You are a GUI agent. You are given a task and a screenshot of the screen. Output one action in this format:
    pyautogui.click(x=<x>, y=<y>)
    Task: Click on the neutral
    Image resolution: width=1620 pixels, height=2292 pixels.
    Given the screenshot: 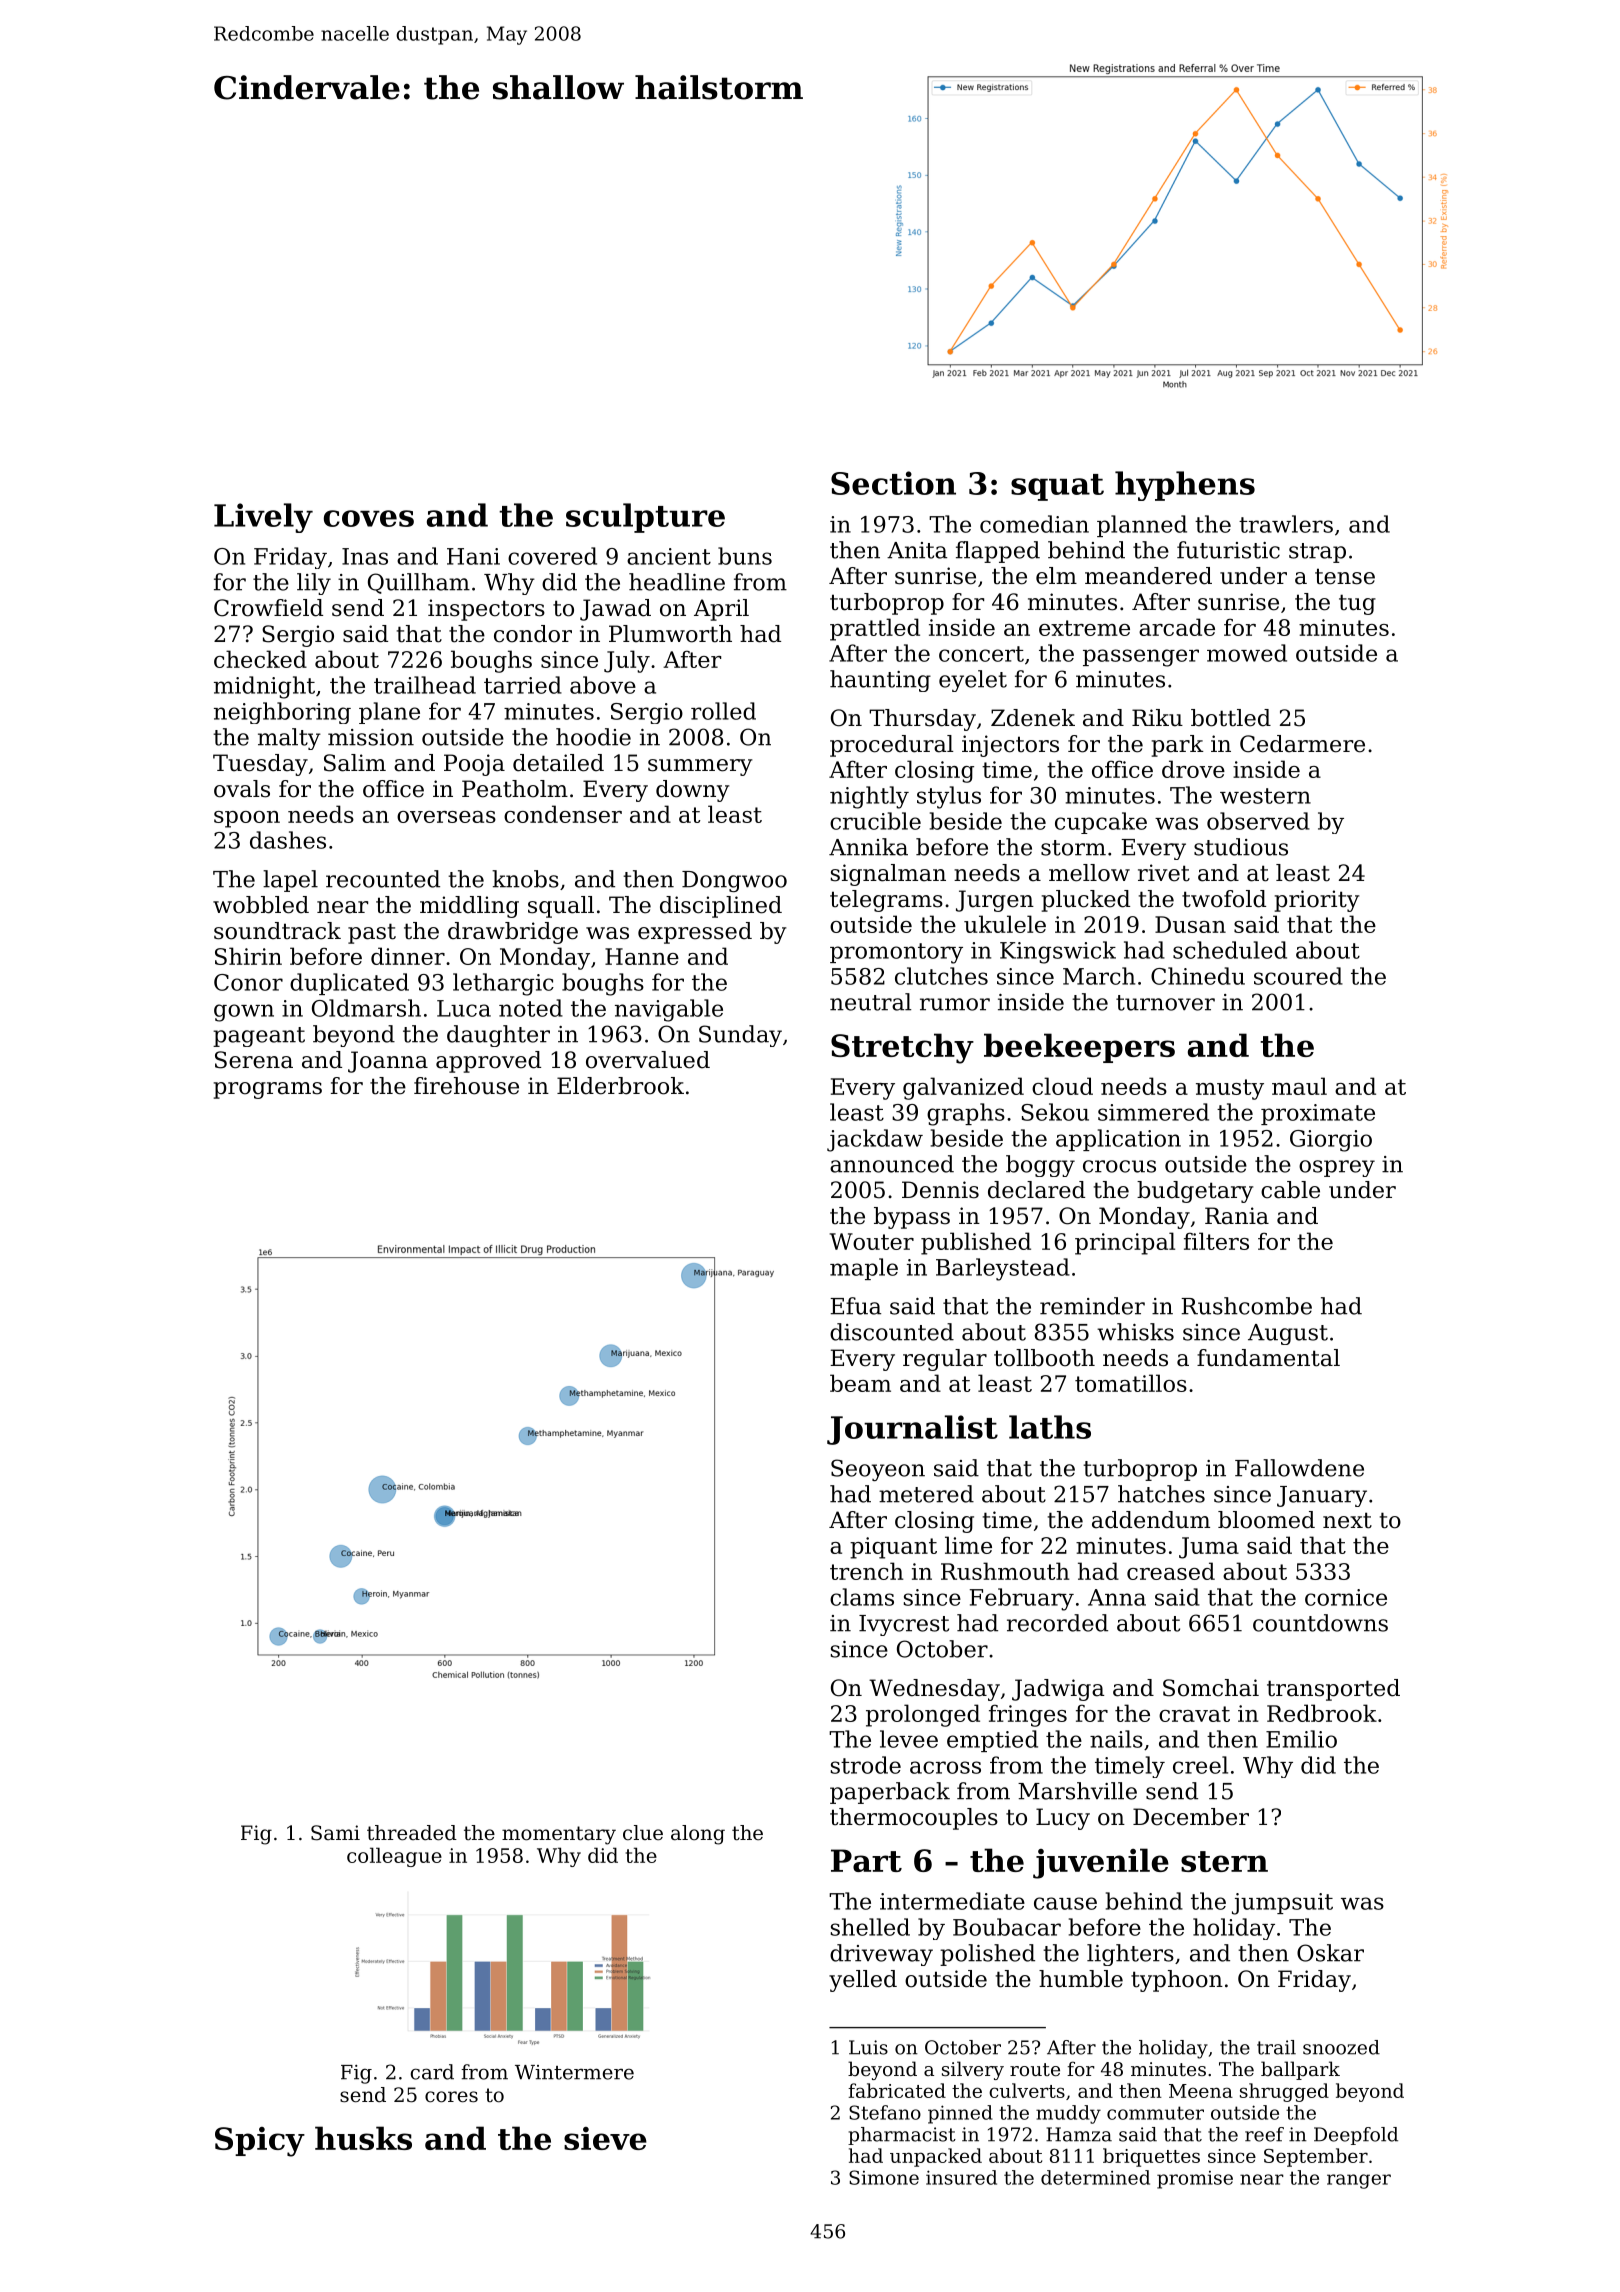 What is the action you would take?
    pyautogui.click(x=870, y=1002)
